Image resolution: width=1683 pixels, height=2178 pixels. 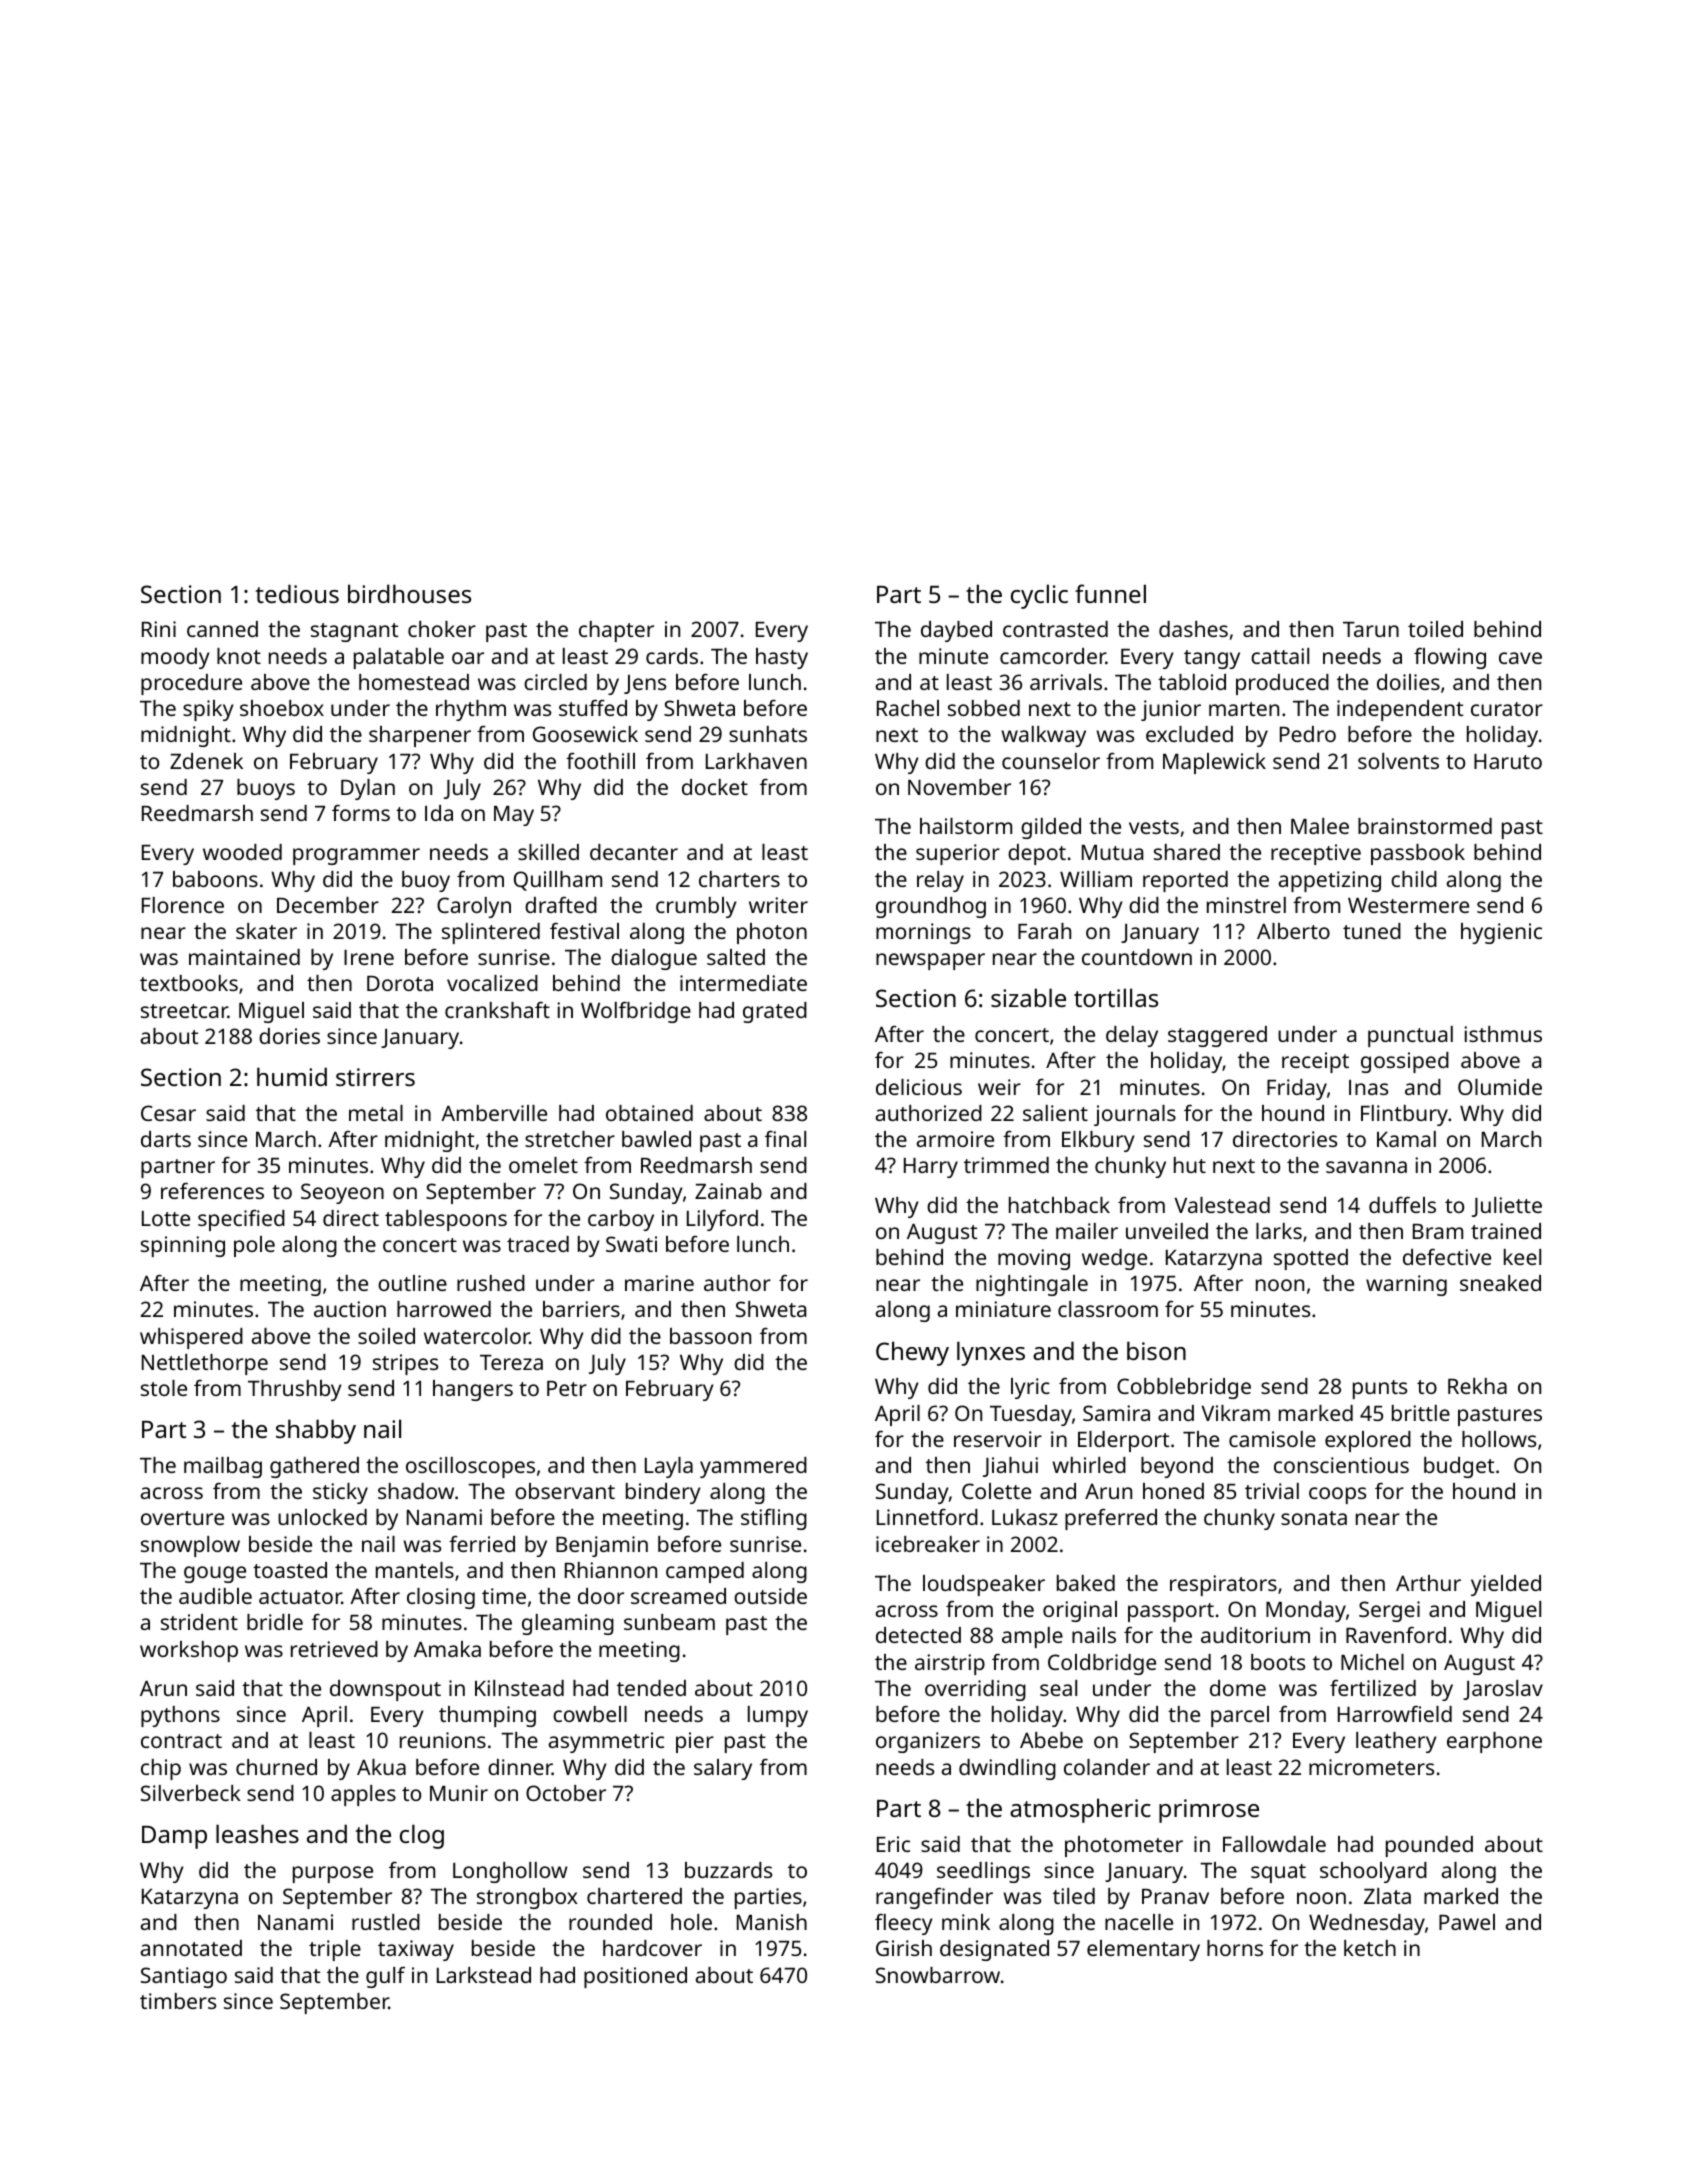 What do you see at coordinates (1435, 629) in the screenshot?
I see `toiled` at bounding box center [1435, 629].
